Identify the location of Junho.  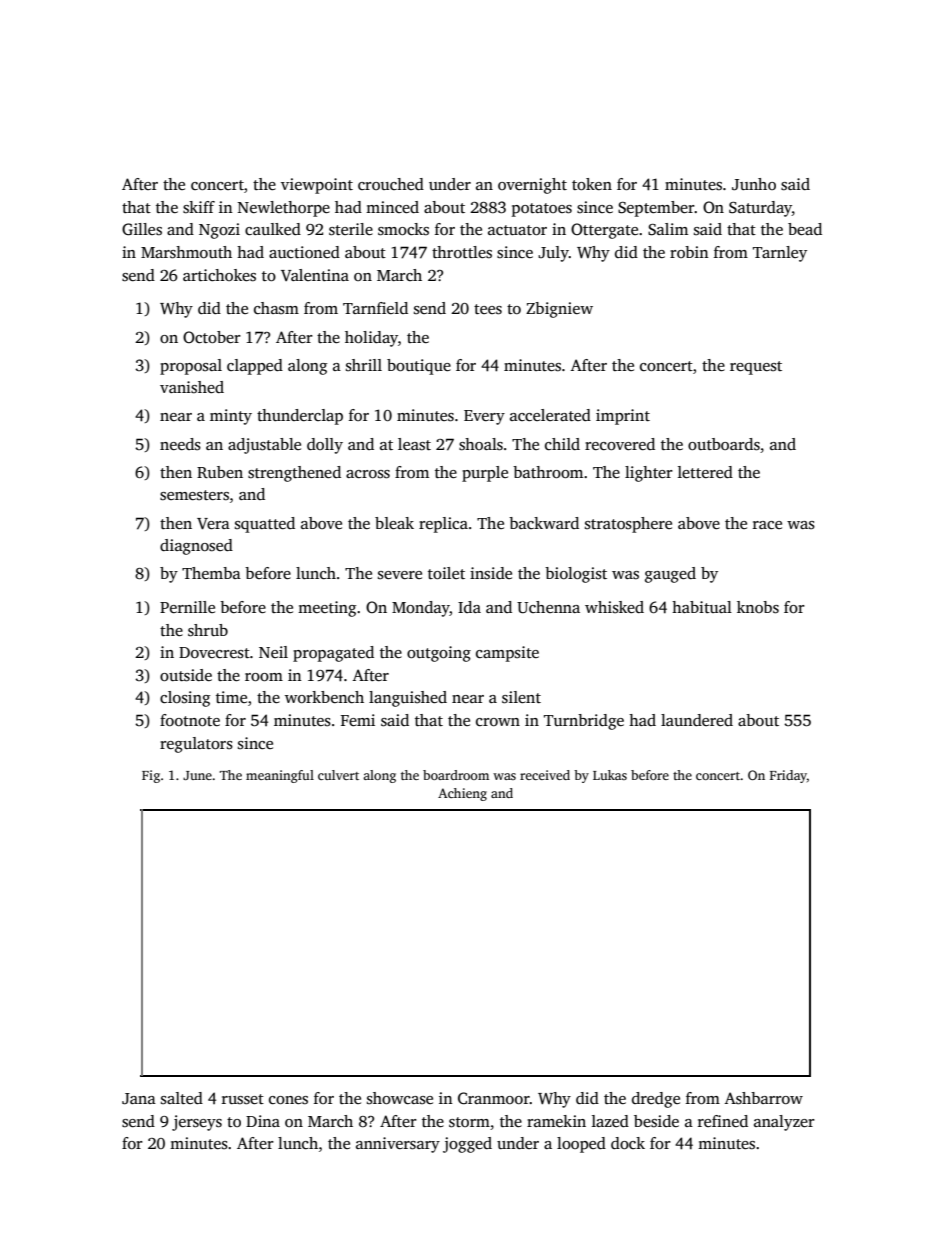
(754, 184).
